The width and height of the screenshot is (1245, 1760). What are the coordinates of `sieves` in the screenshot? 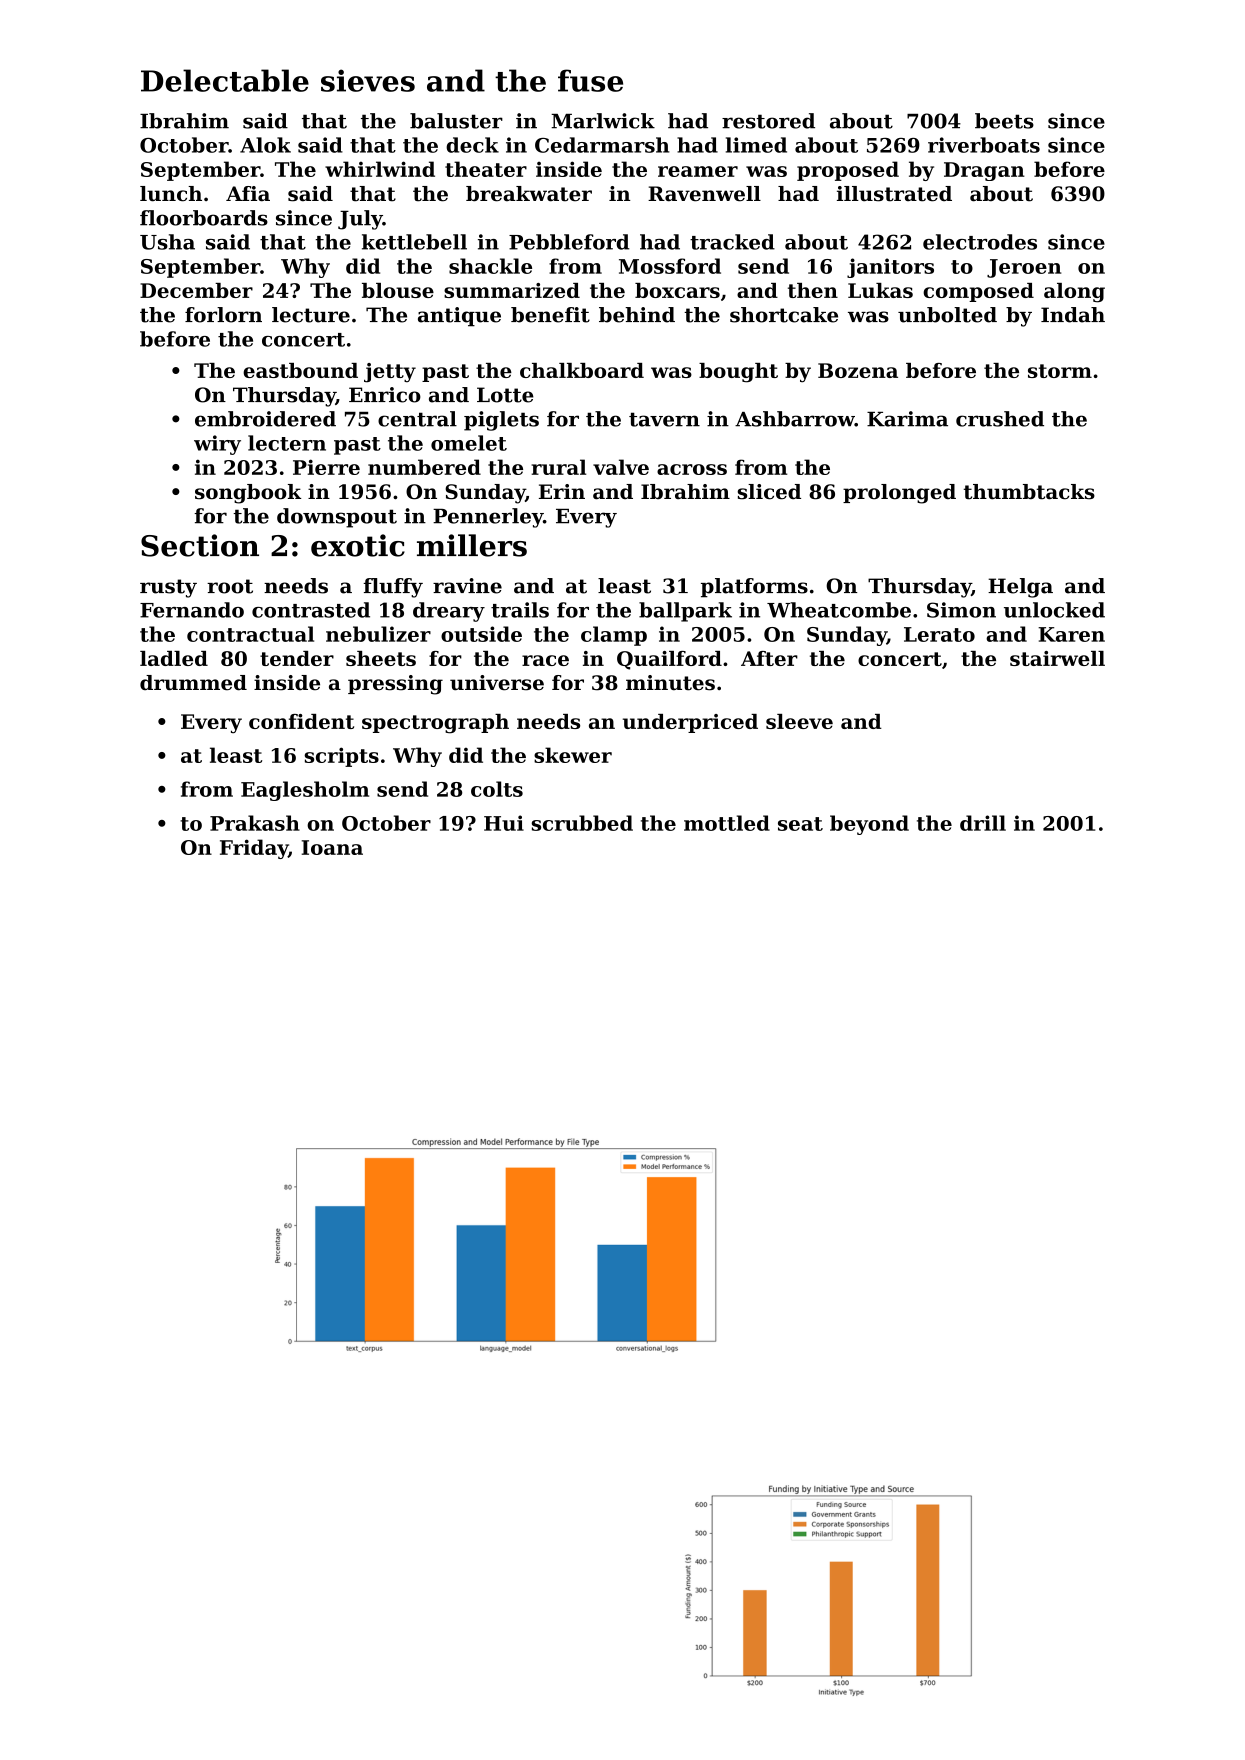 It's located at (368, 80).
